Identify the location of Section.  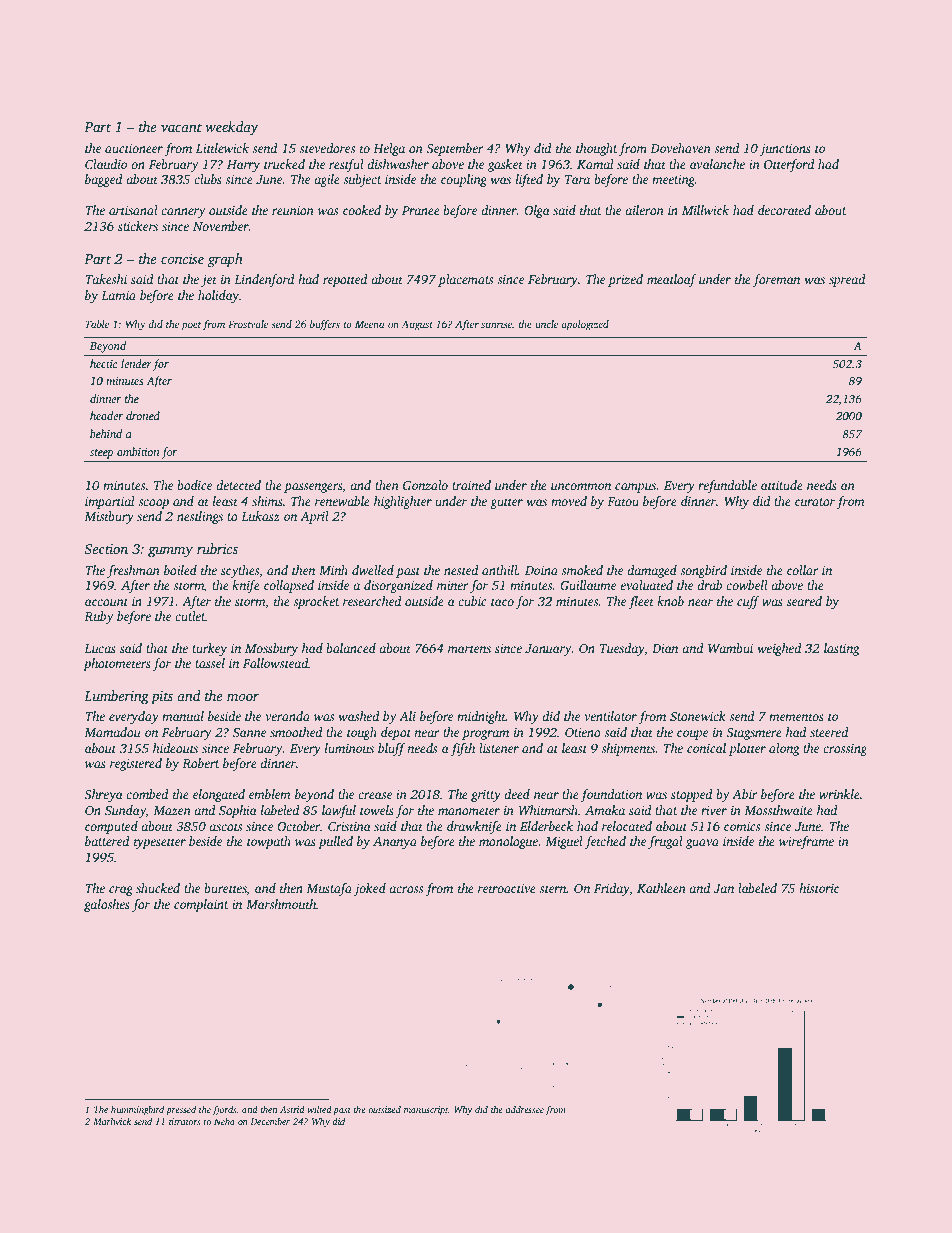
(106, 549).
